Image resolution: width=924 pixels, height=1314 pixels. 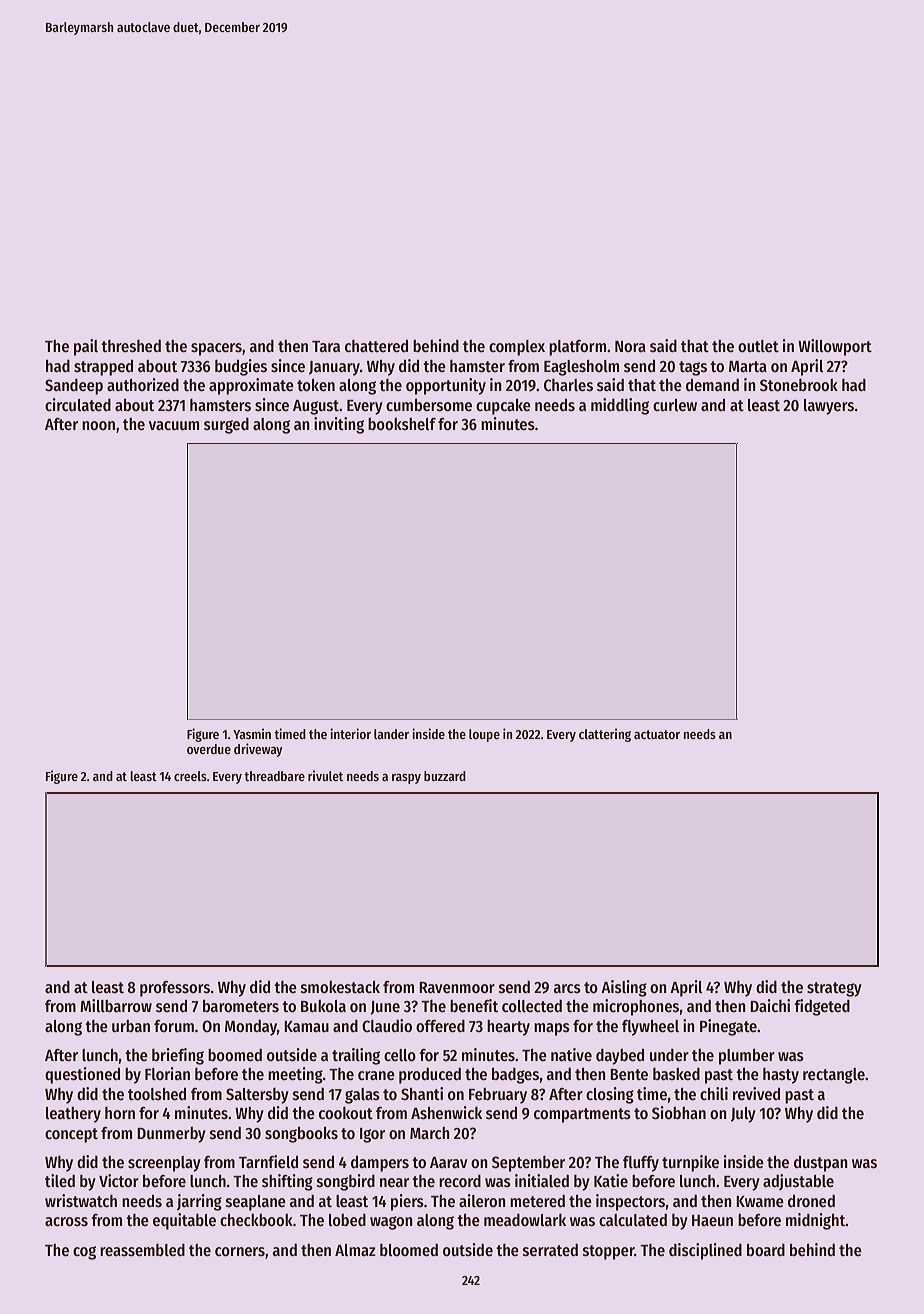 What do you see at coordinates (355, 1250) in the page?
I see `Almaz` at bounding box center [355, 1250].
